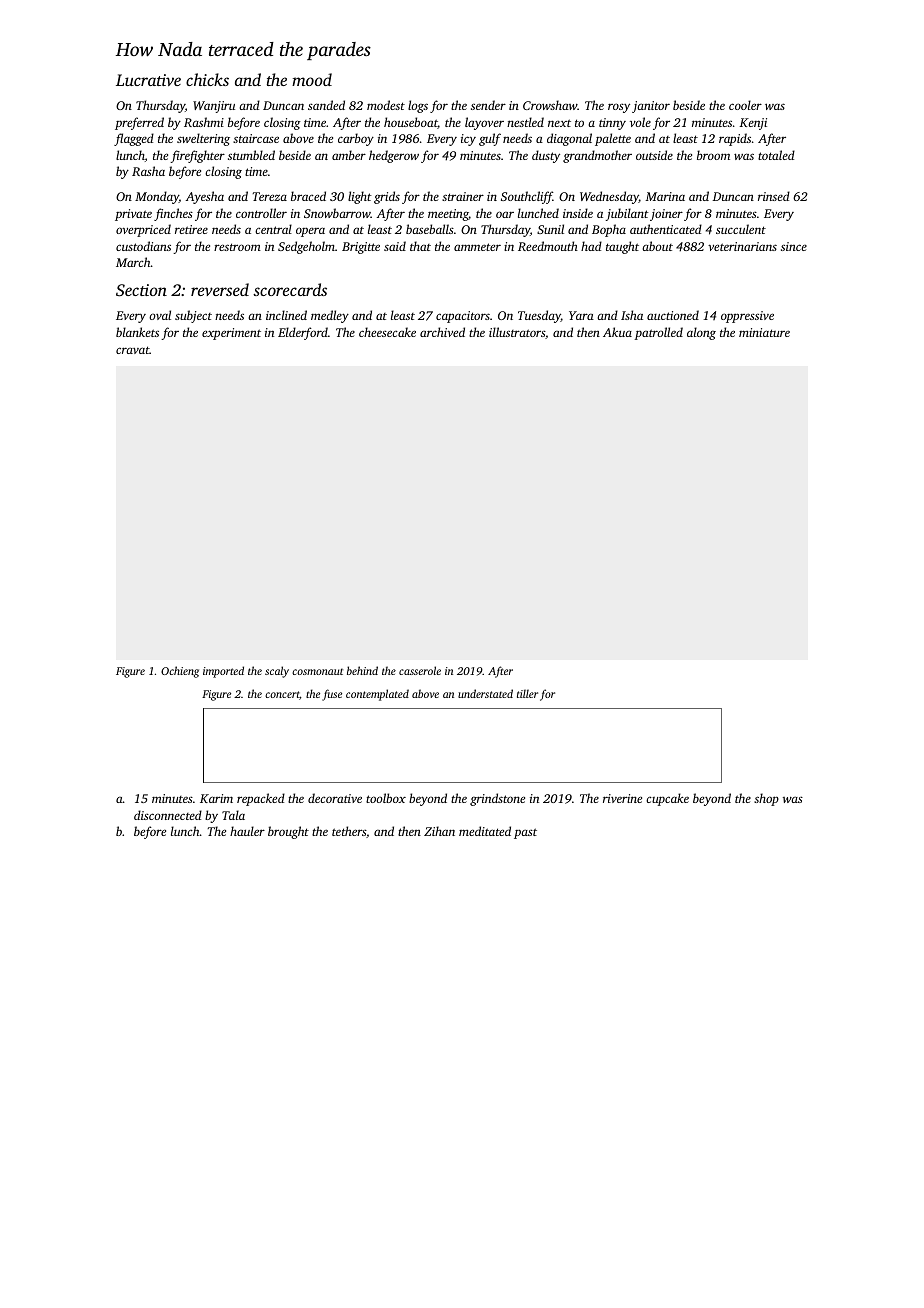 The width and height of the screenshot is (924, 1308). Describe the element at coordinates (247, 831) in the screenshot. I see `hauler` at that location.
